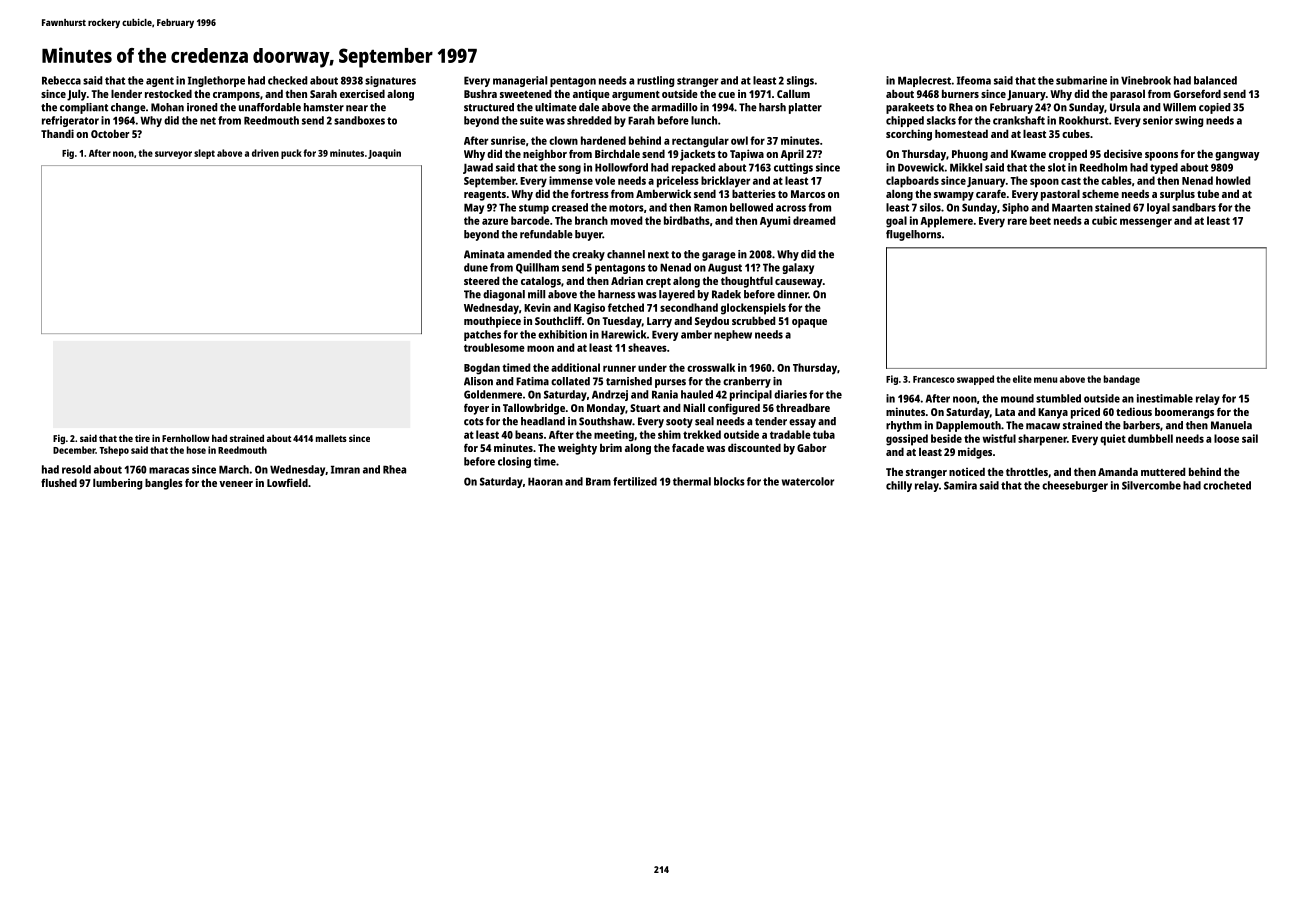 The image size is (1308, 924). Describe the element at coordinates (476, 409) in the screenshot. I see `foyer` at that location.
